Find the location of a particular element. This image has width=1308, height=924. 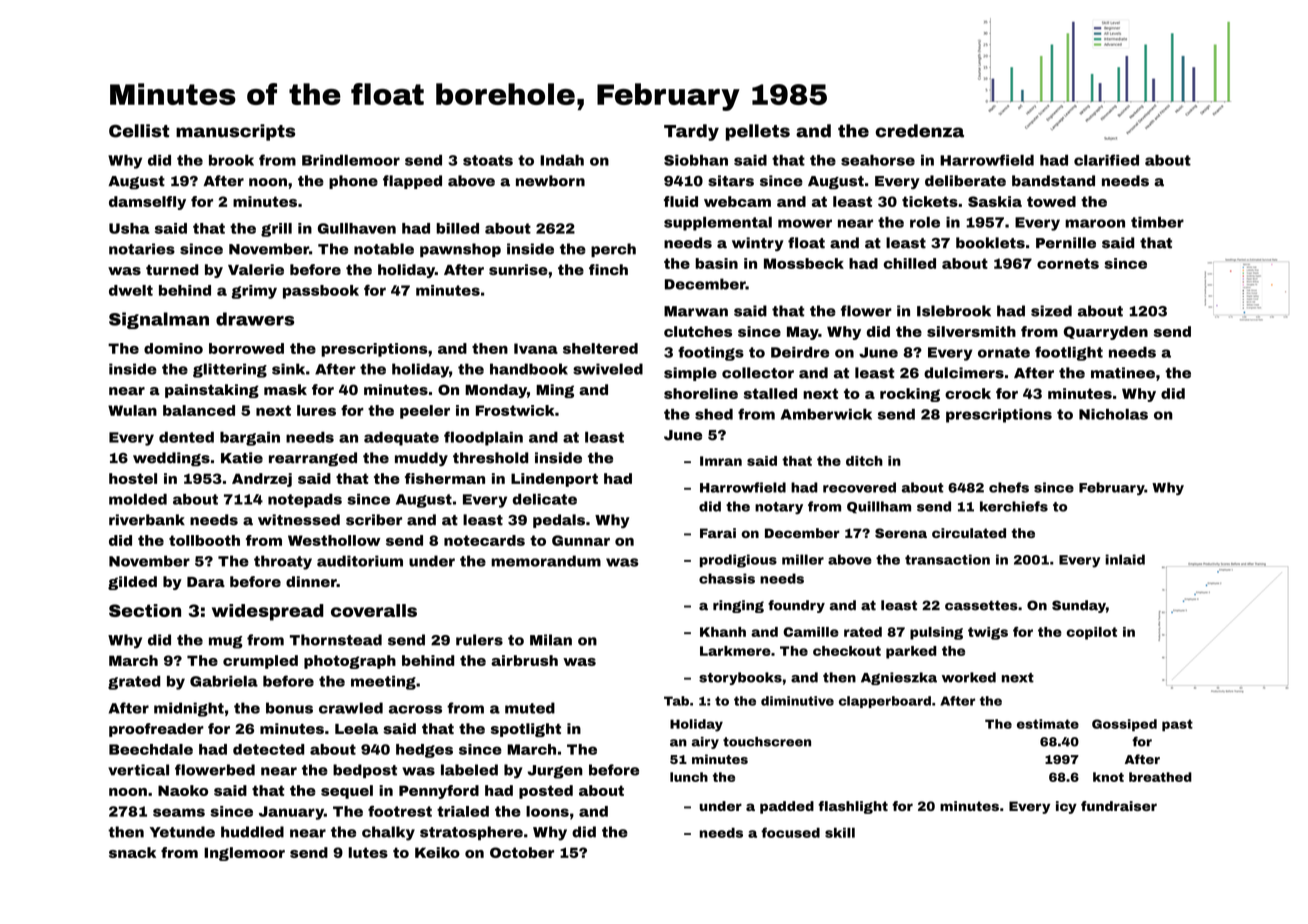

matinee is located at coordinates (1123, 373).
